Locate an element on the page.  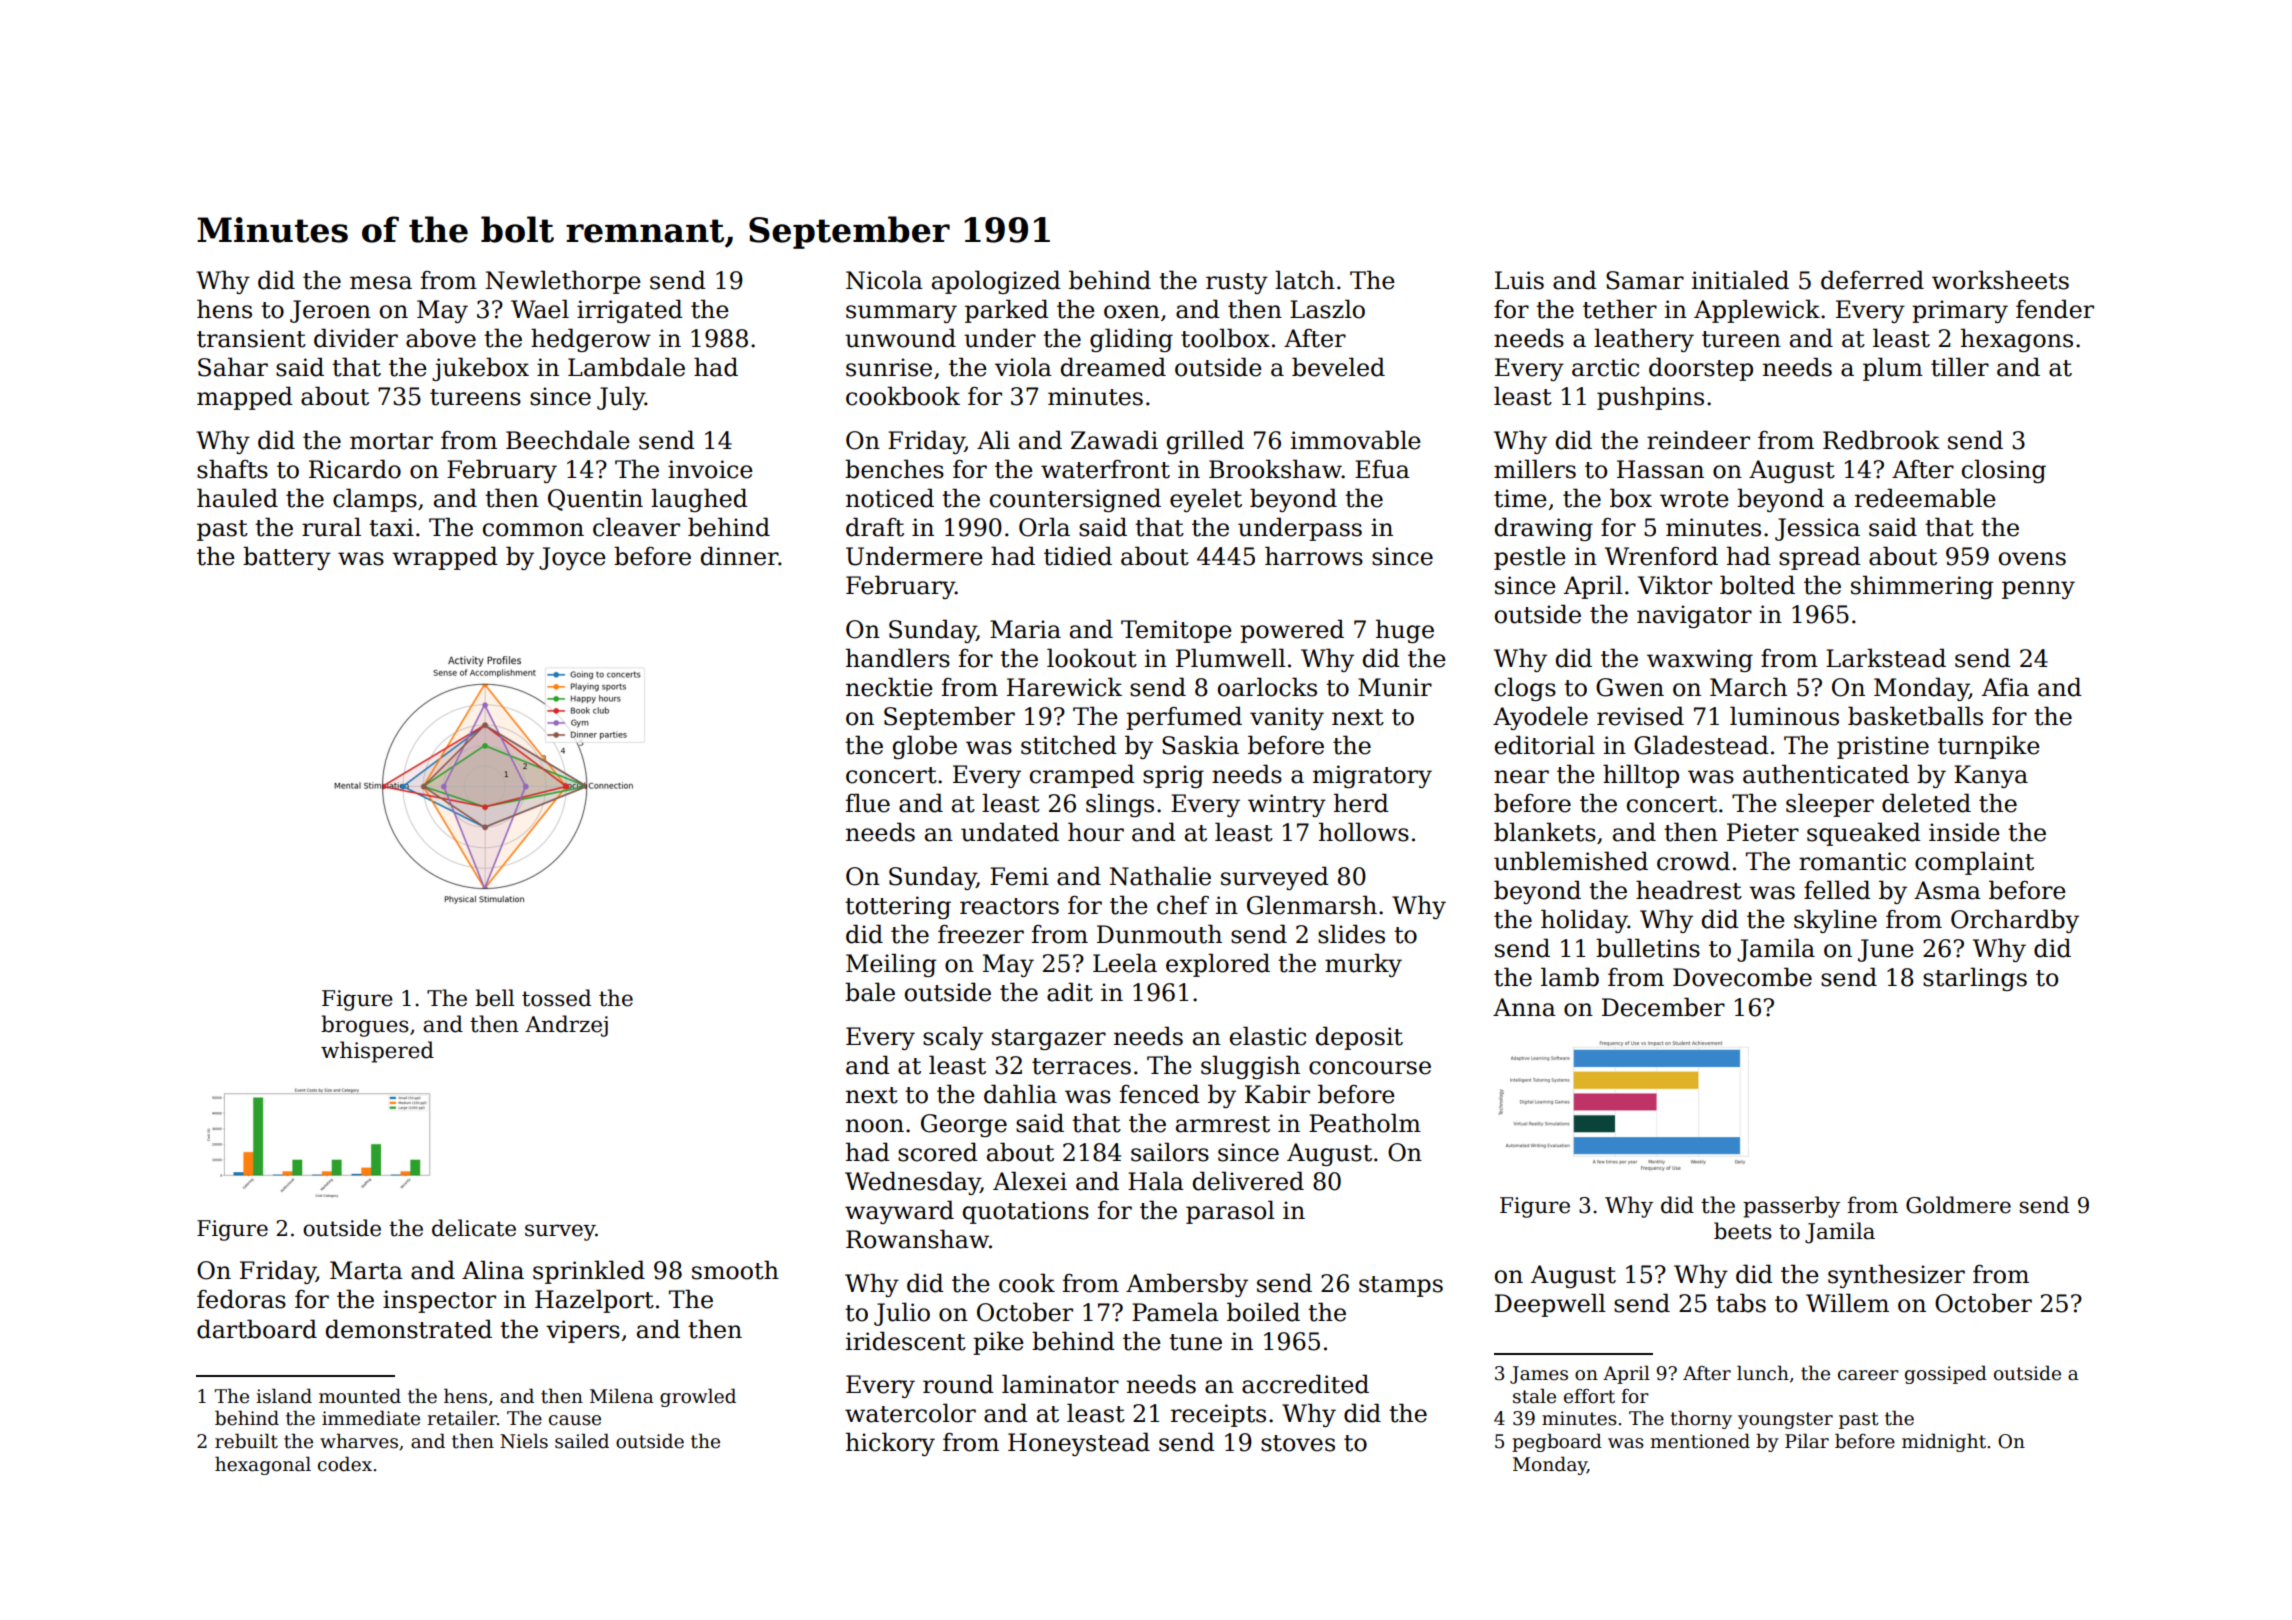
Honeystead is located at coordinates (1079, 1444).
